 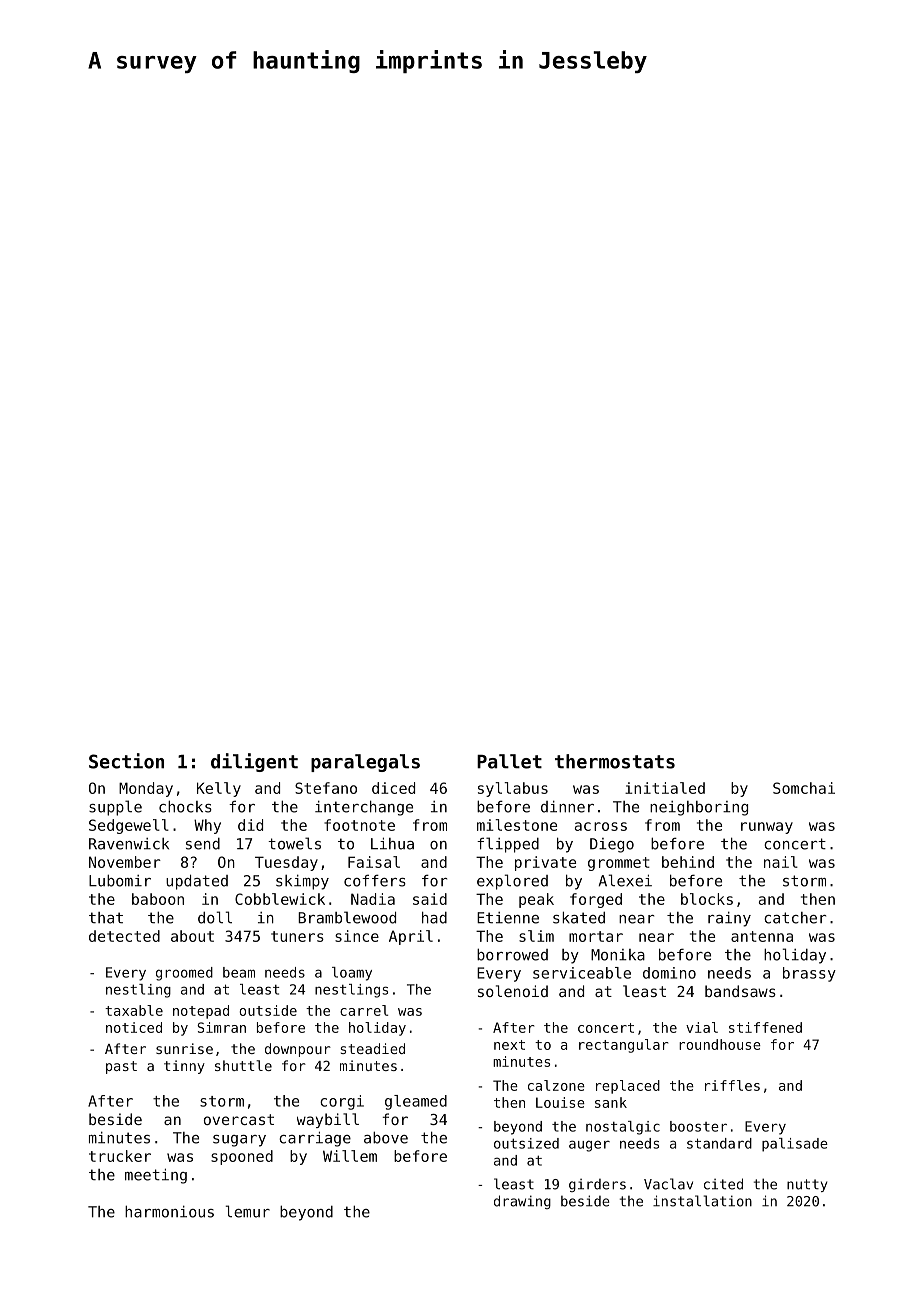 What do you see at coordinates (513, 991) in the page?
I see `solenoid` at bounding box center [513, 991].
